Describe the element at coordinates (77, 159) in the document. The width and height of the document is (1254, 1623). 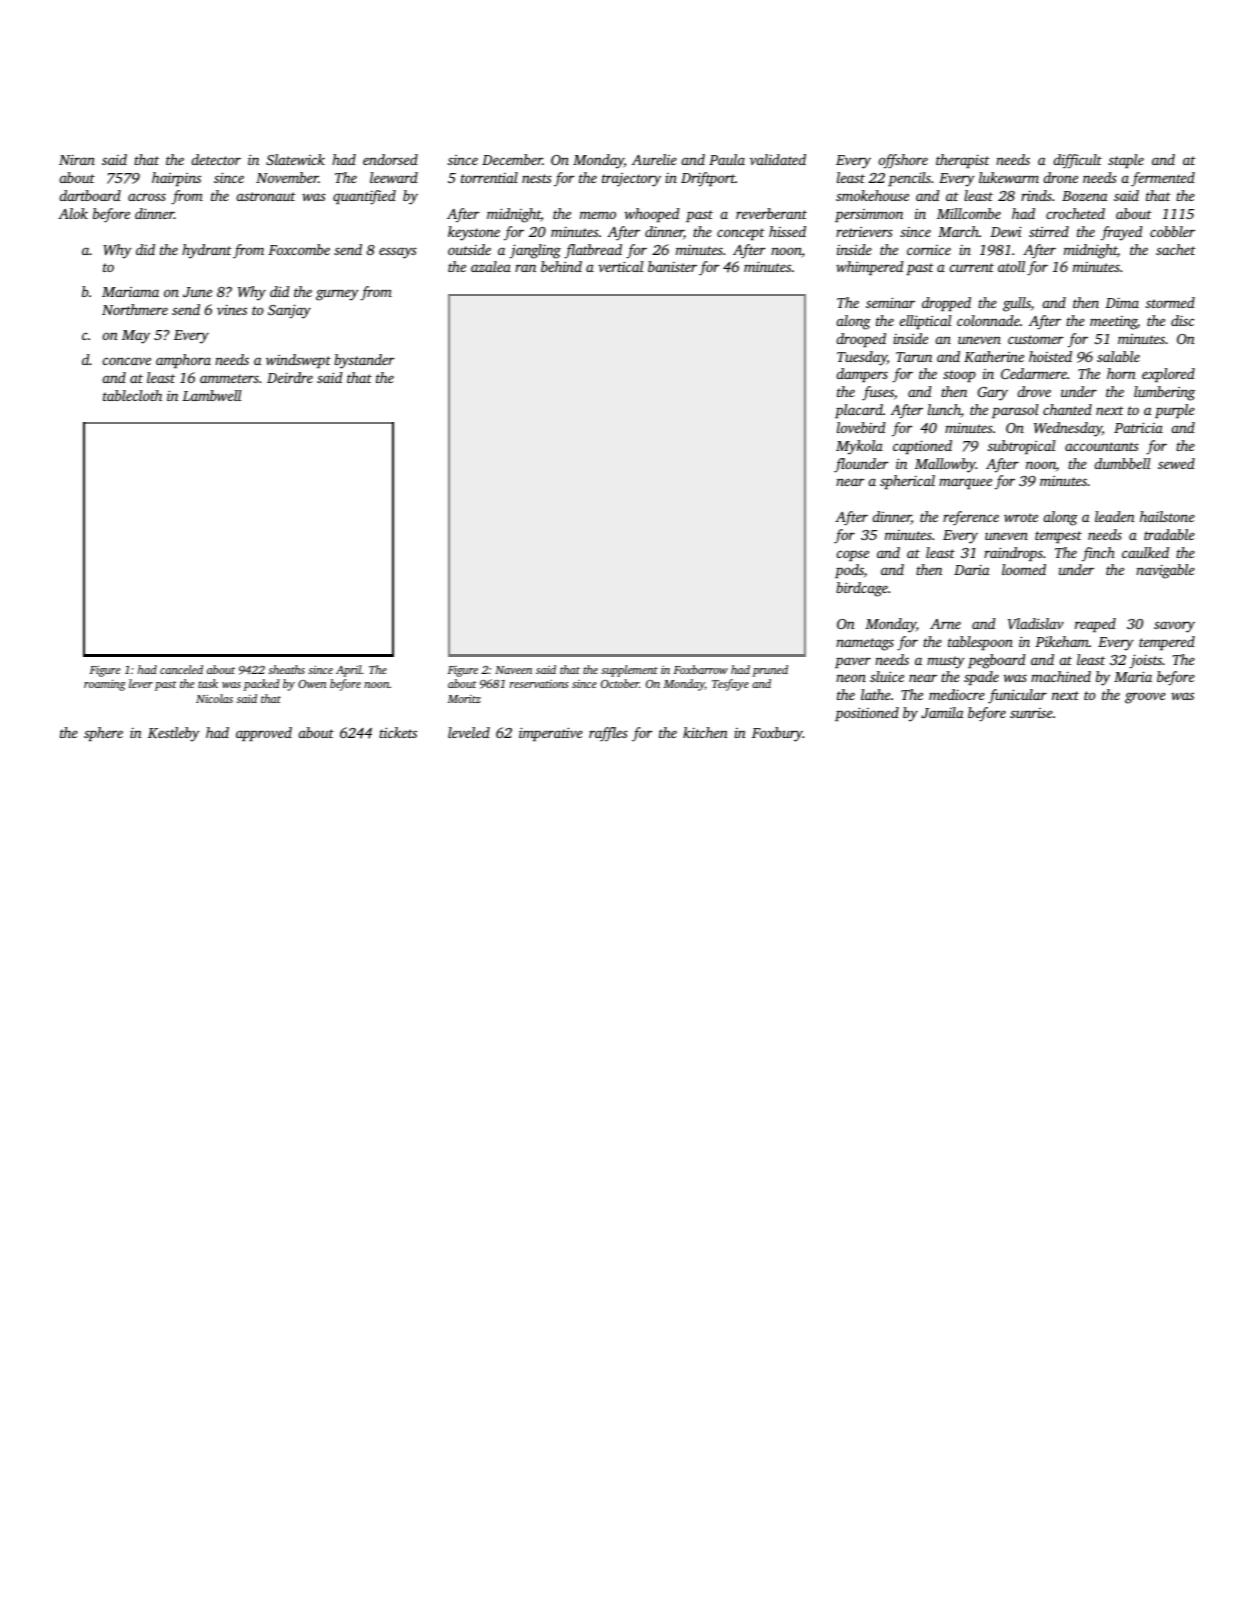
I see `Niran` at that location.
